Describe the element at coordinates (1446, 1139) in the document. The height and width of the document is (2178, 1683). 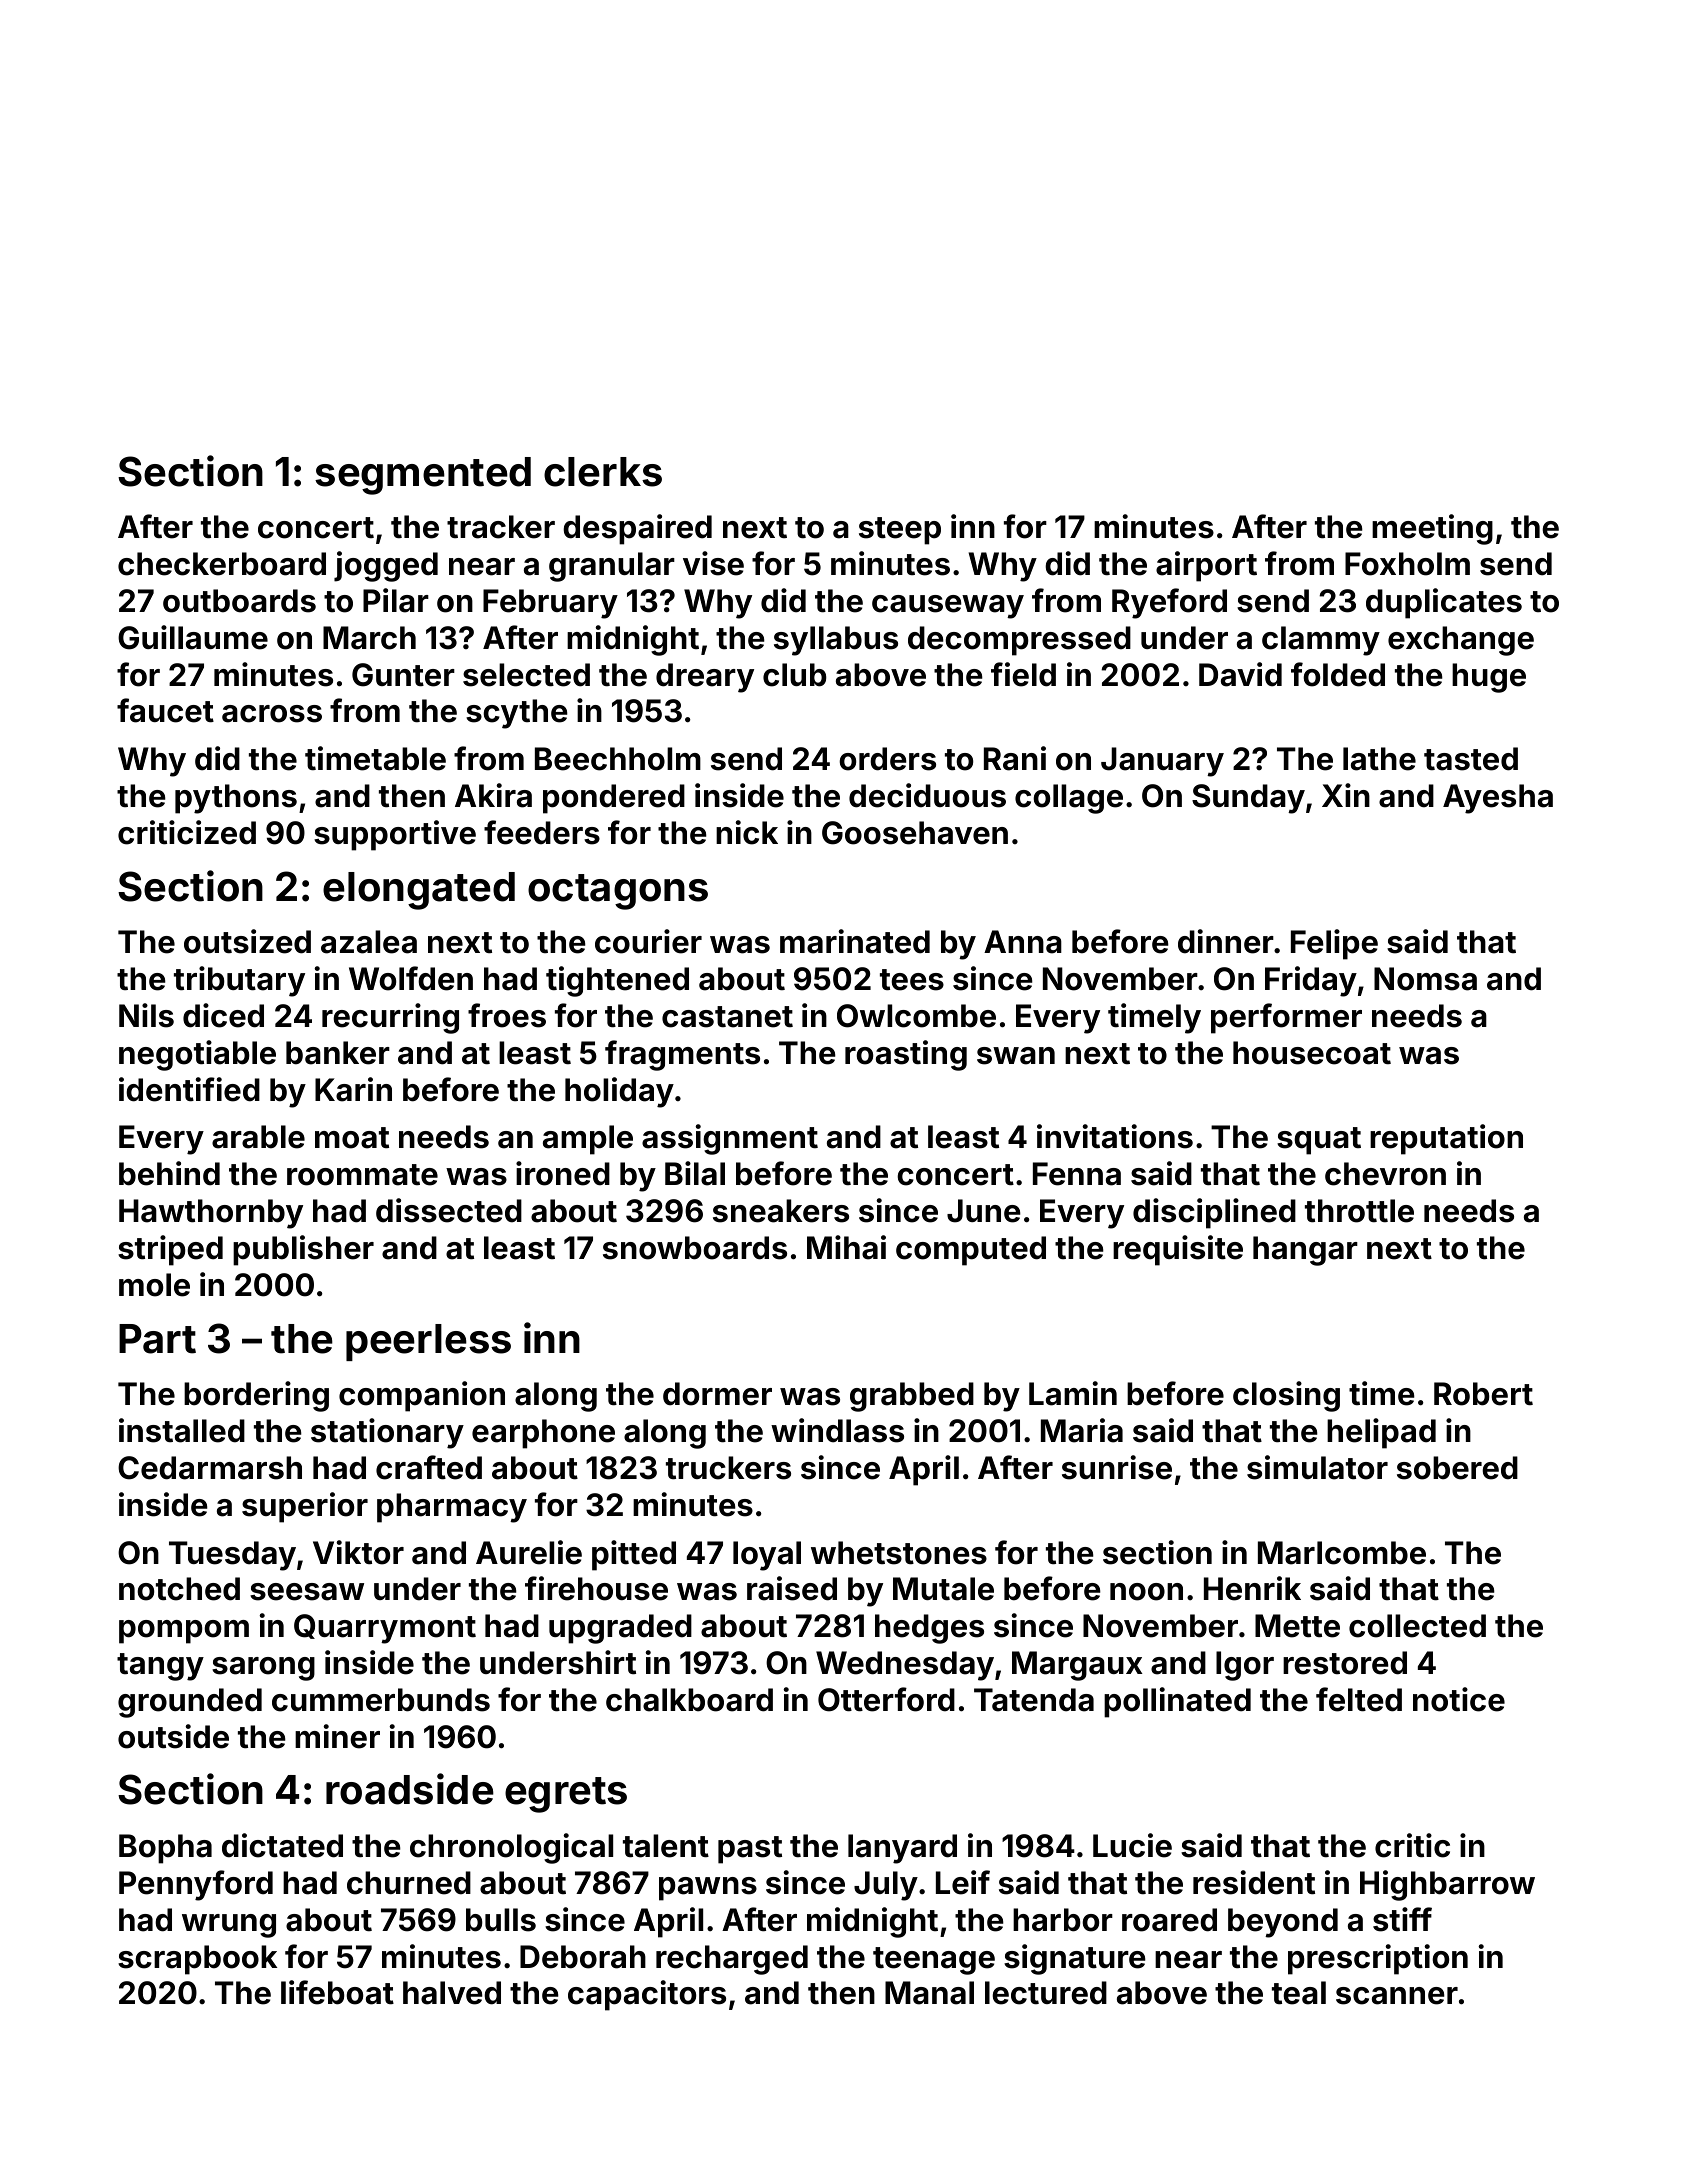
I see `reputation` at that location.
